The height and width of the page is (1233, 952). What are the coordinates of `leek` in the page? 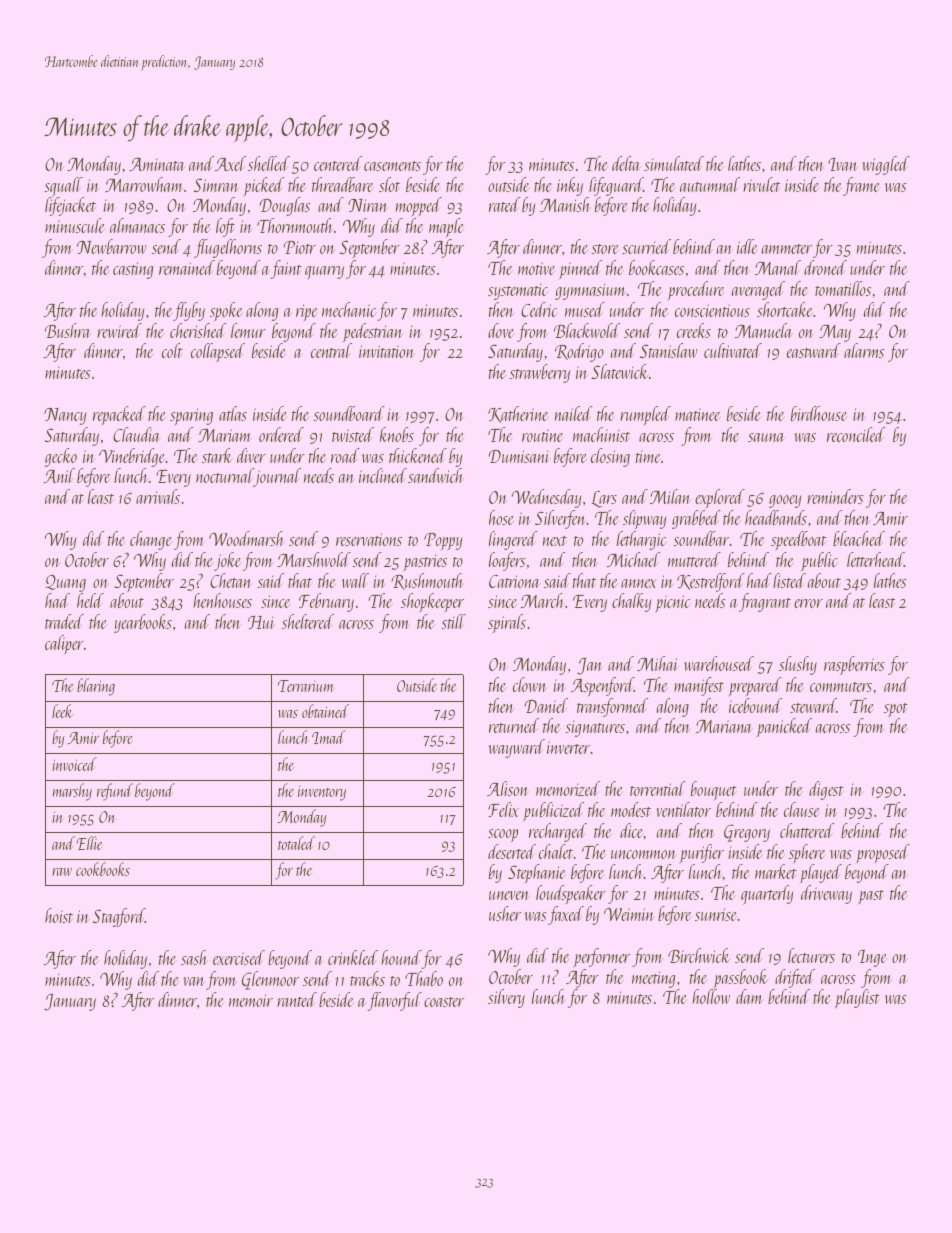 It's located at (62, 711).
